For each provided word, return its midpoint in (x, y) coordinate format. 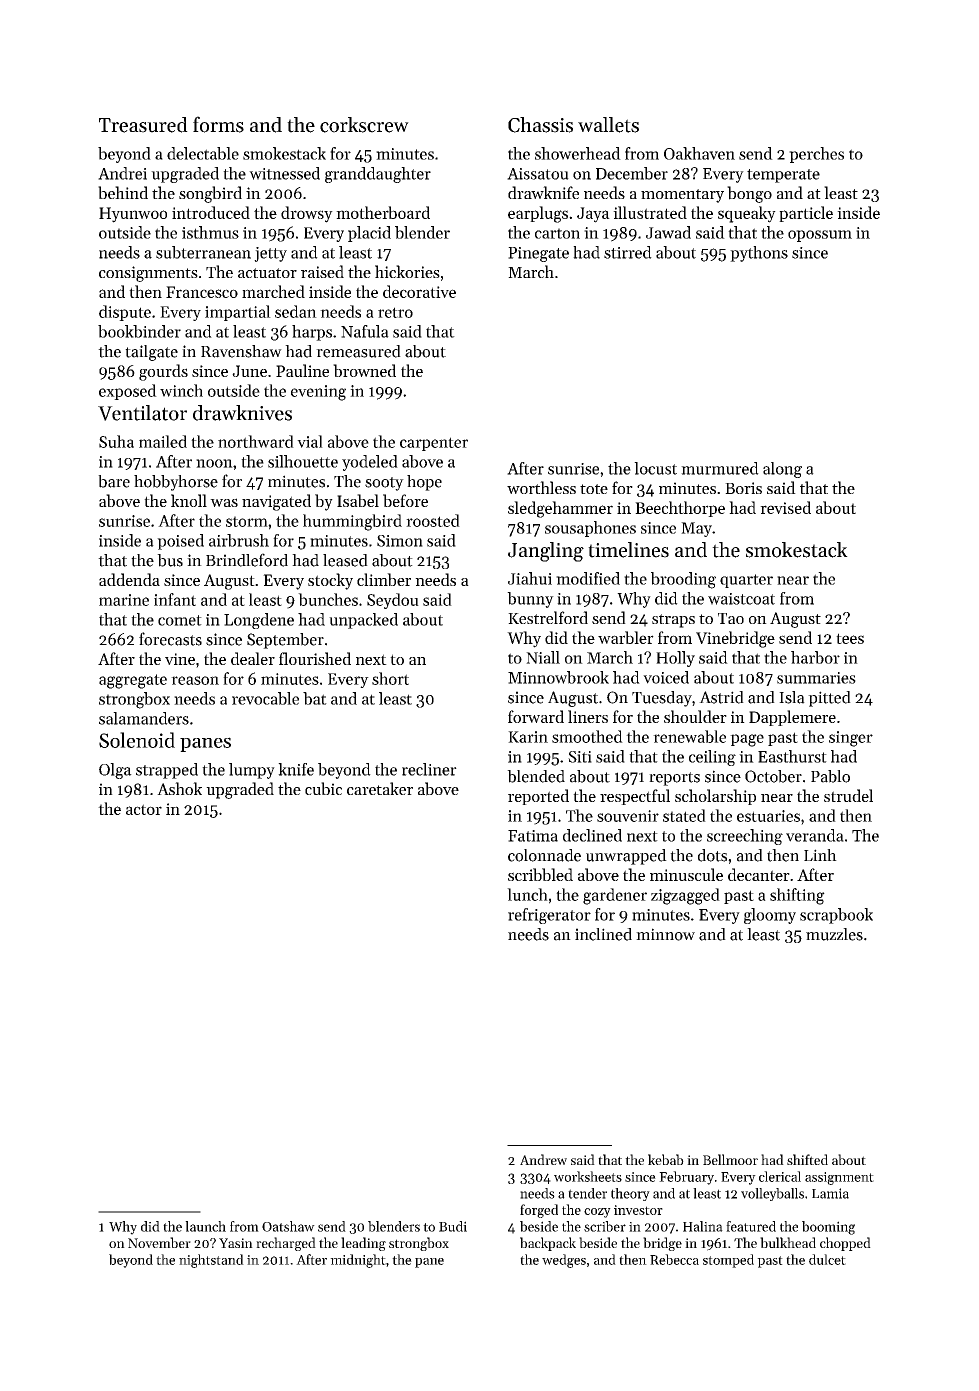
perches (816, 155)
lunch (527, 894)
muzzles (834, 934)
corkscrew (364, 125)
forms (218, 124)
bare (114, 481)
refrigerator (549, 916)
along (782, 470)
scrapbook (836, 916)
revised (785, 507)
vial (310, 441)
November (159, 1242)
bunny (530, 600)
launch (205, 1226)
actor (144, 809)
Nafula (365, 331)
